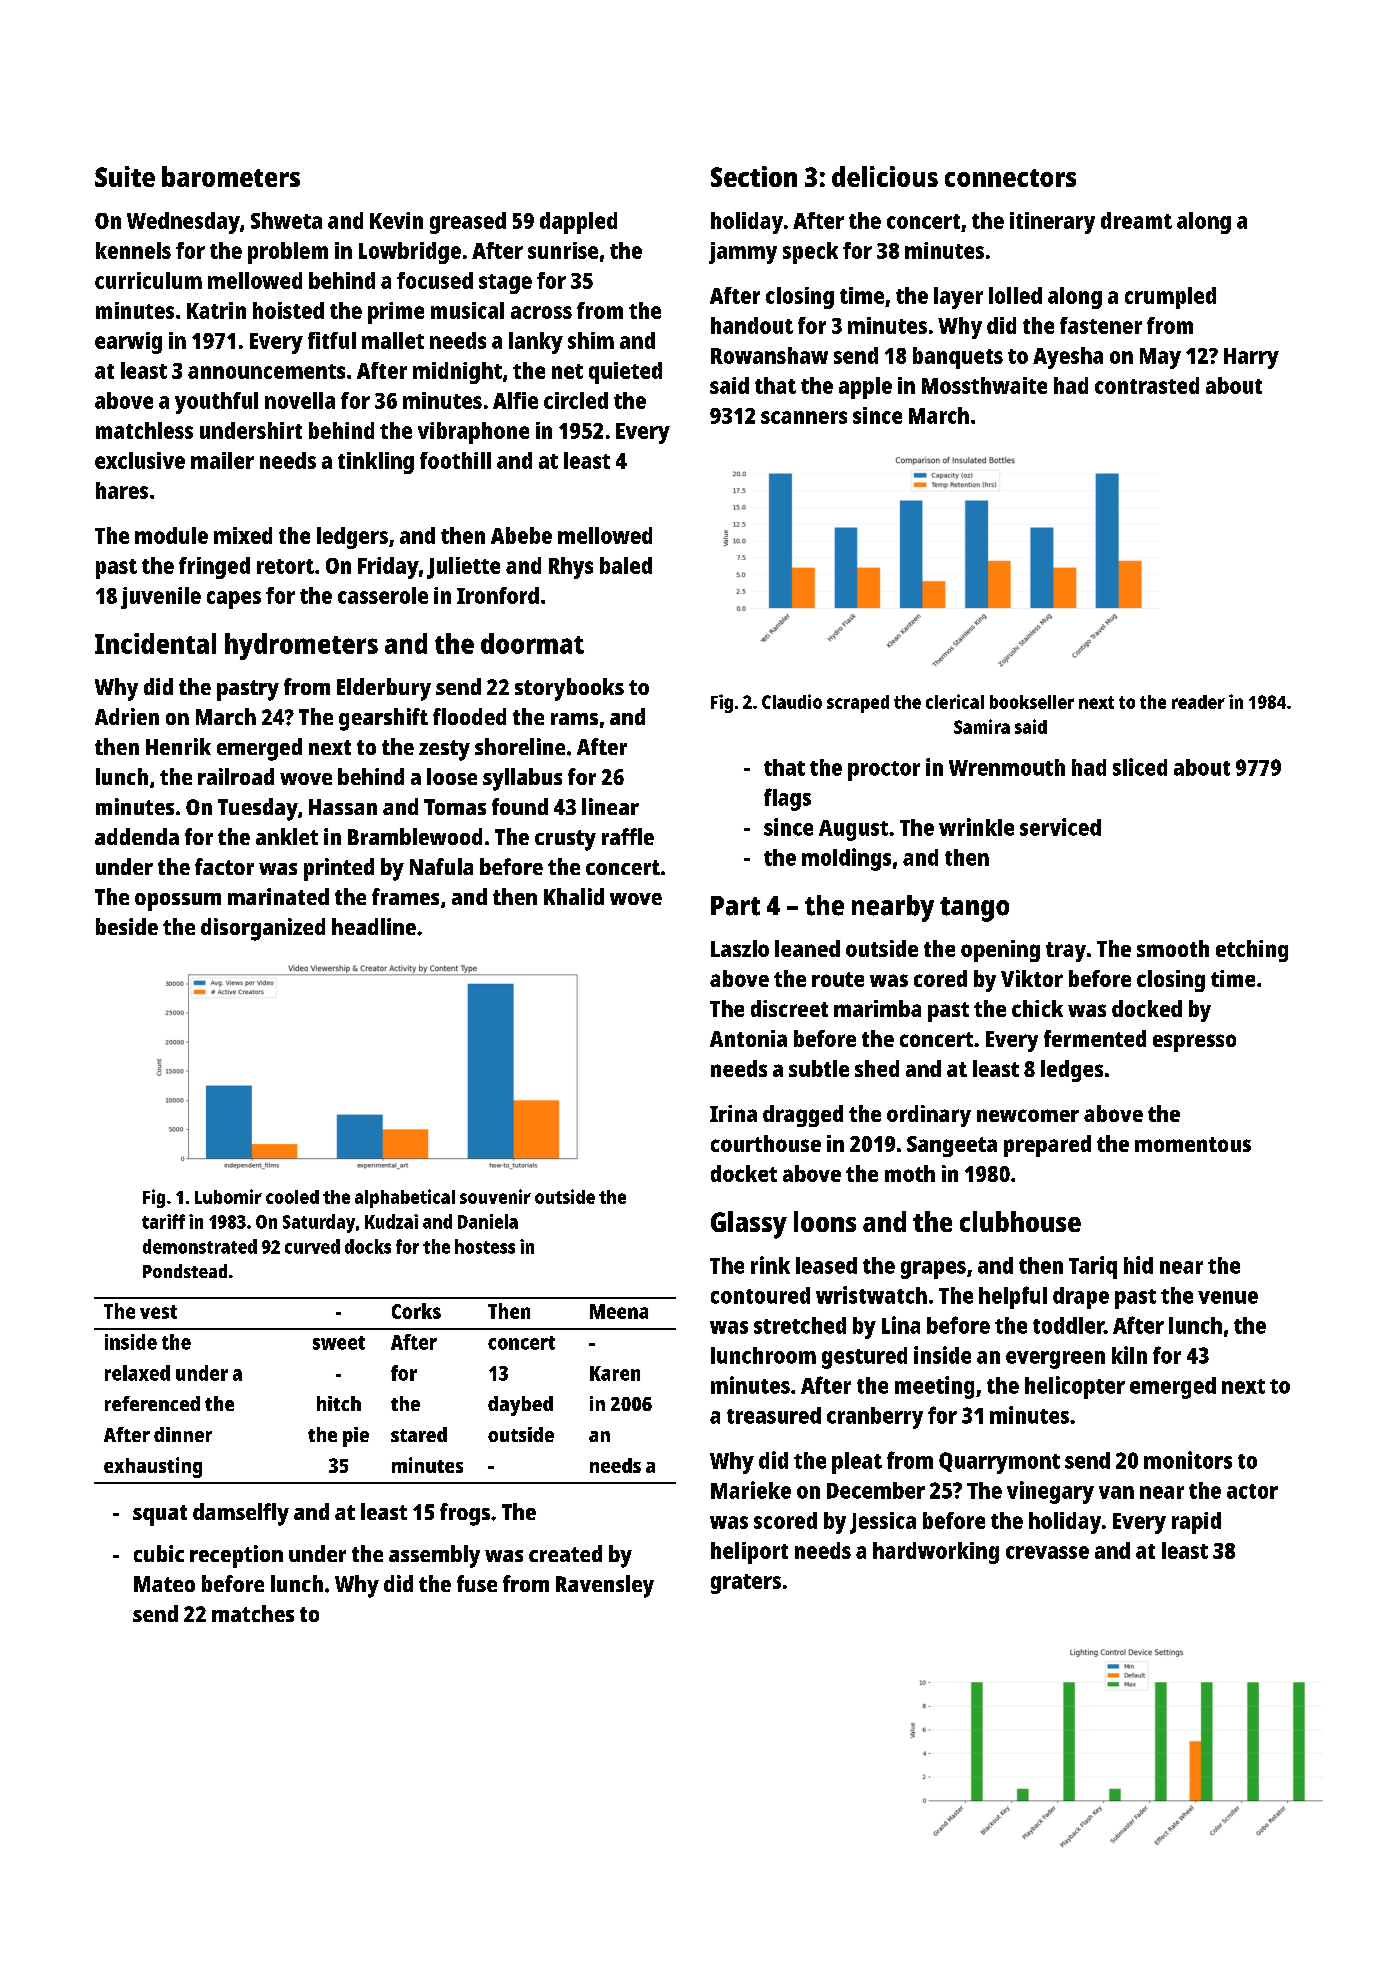 This image has height=1969, width=1386. I want to click on doormat, so click(532, 643).
